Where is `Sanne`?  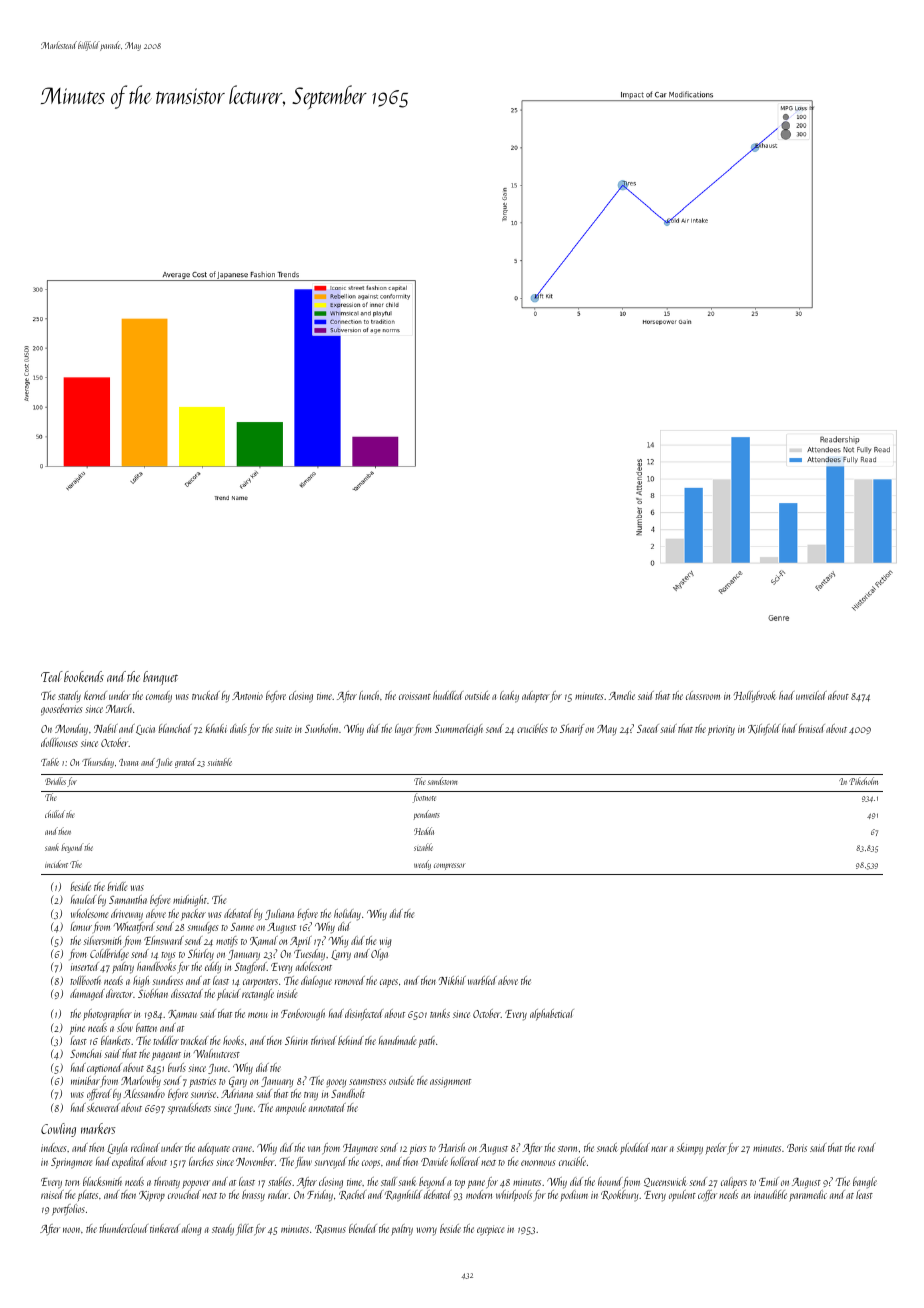 Sanne is located at coordinates (242, 927).
